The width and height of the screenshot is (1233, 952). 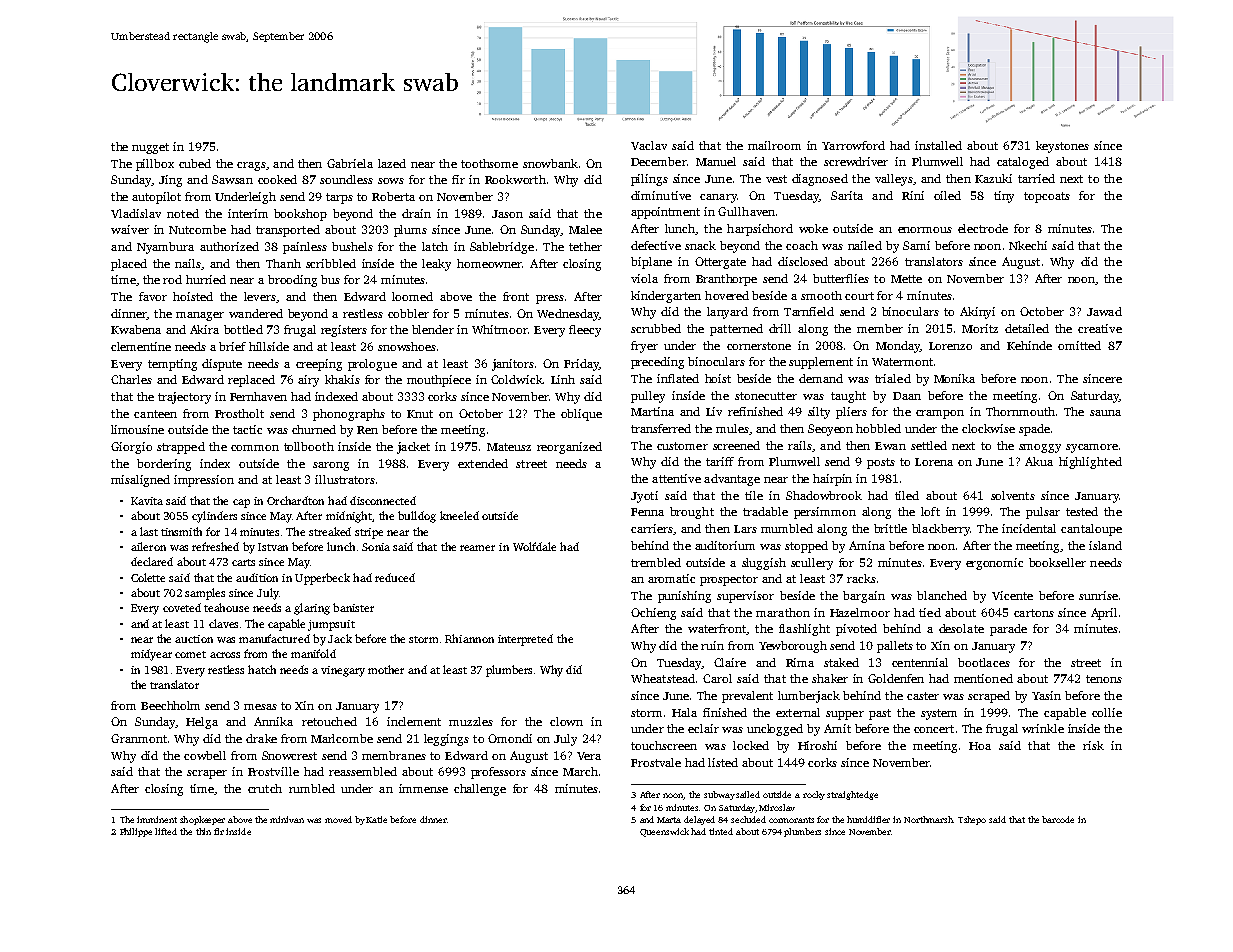 What do you see at coordinates (331, 263) in the screenshot?
I see `scribbled` at bounding box center [331, 263].
